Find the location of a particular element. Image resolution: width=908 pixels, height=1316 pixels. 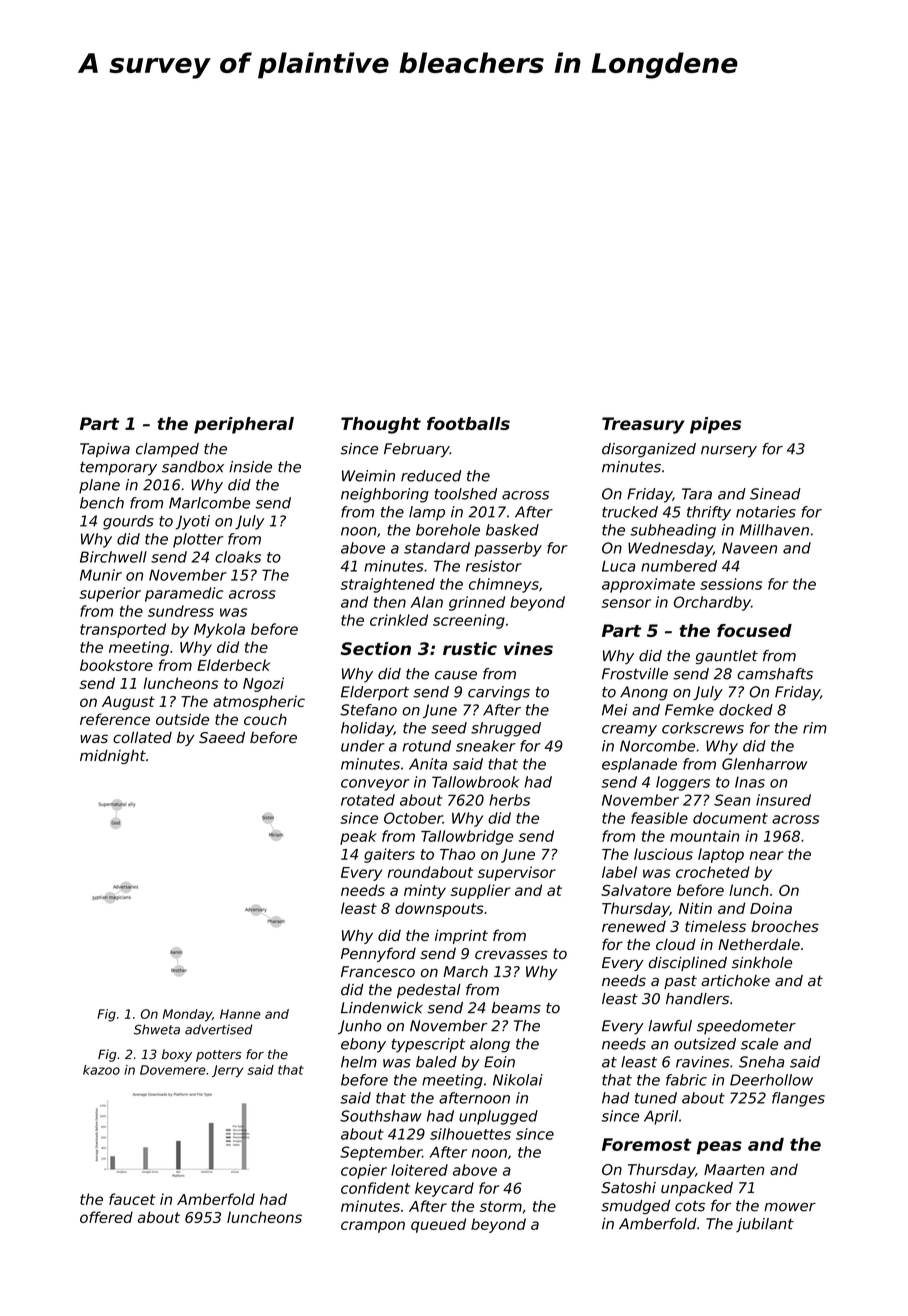

Tapiwa is located at coordinates (105, 450).
